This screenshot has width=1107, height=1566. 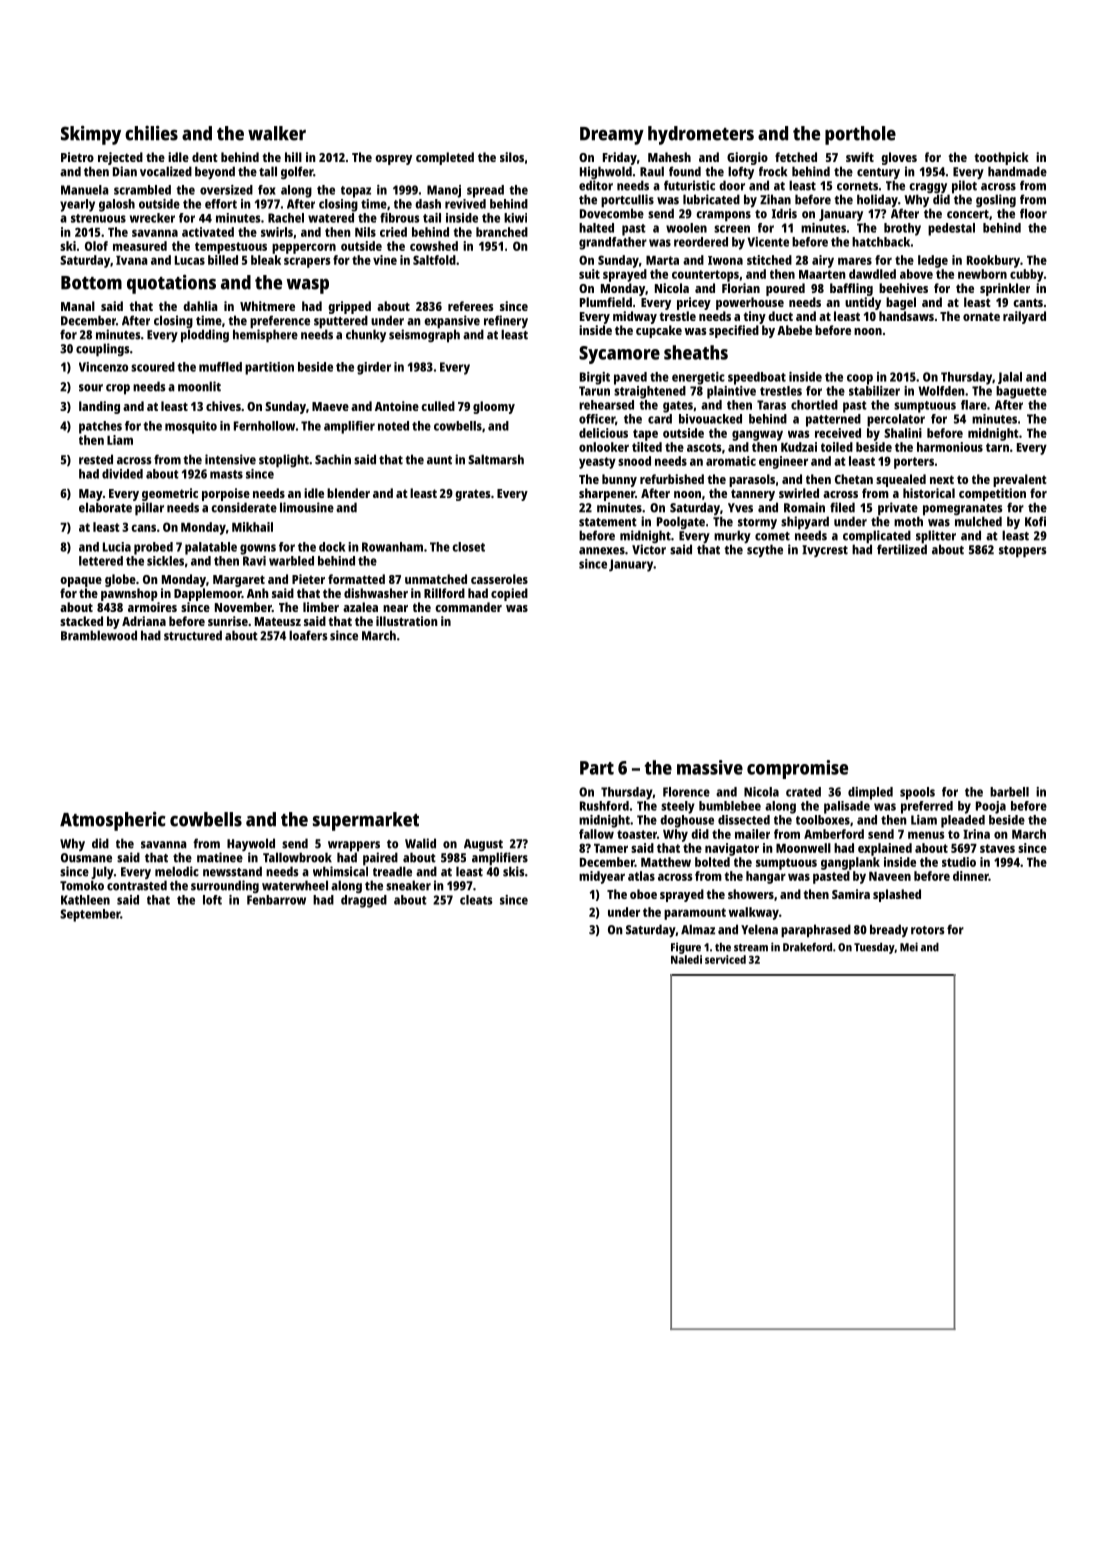 I want to click on commander, so click(x=468, y=607).
